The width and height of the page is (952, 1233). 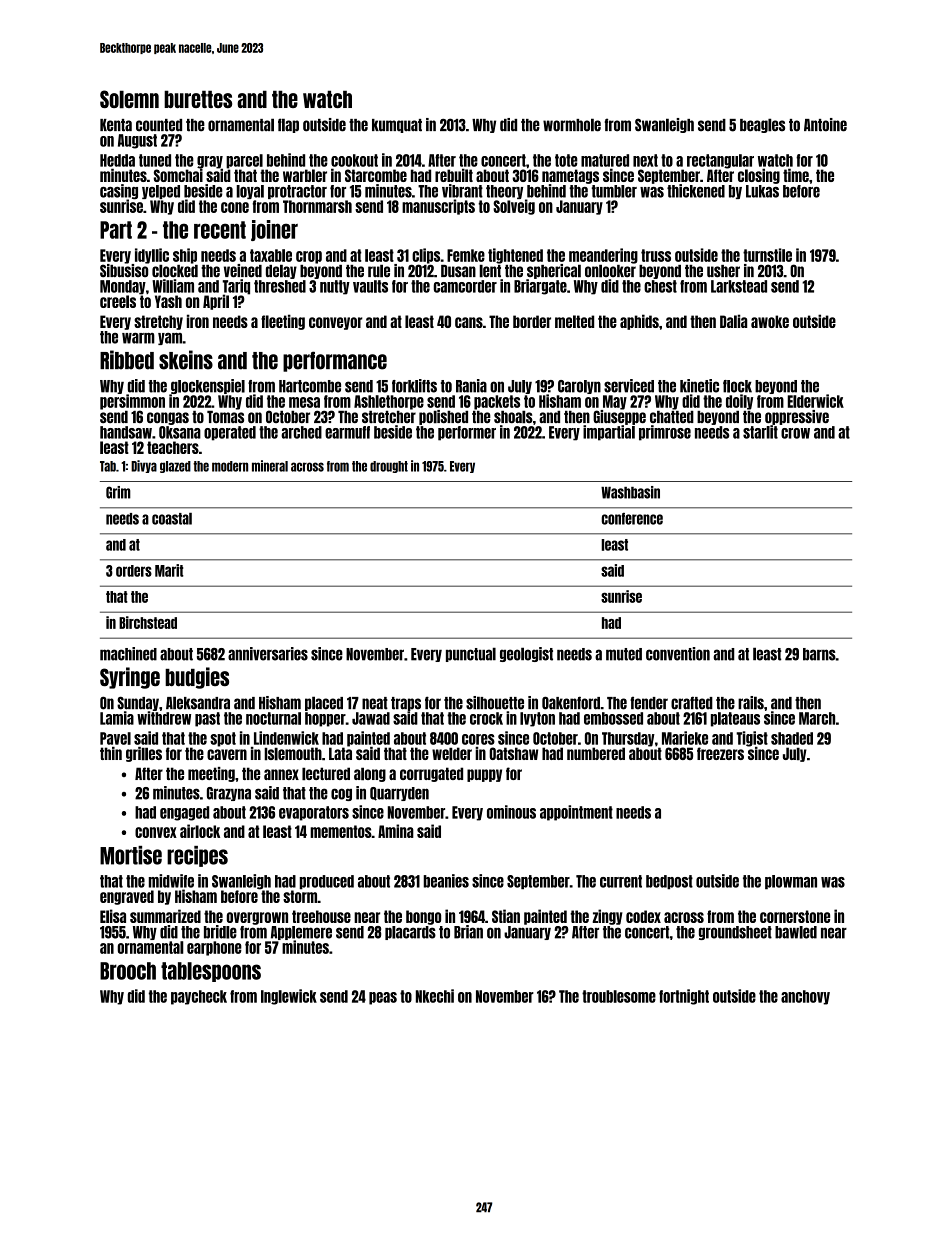 What do you see at coordinates (116, 125) in the page?
I see `Kenta` at bounding box center [116, 125].
